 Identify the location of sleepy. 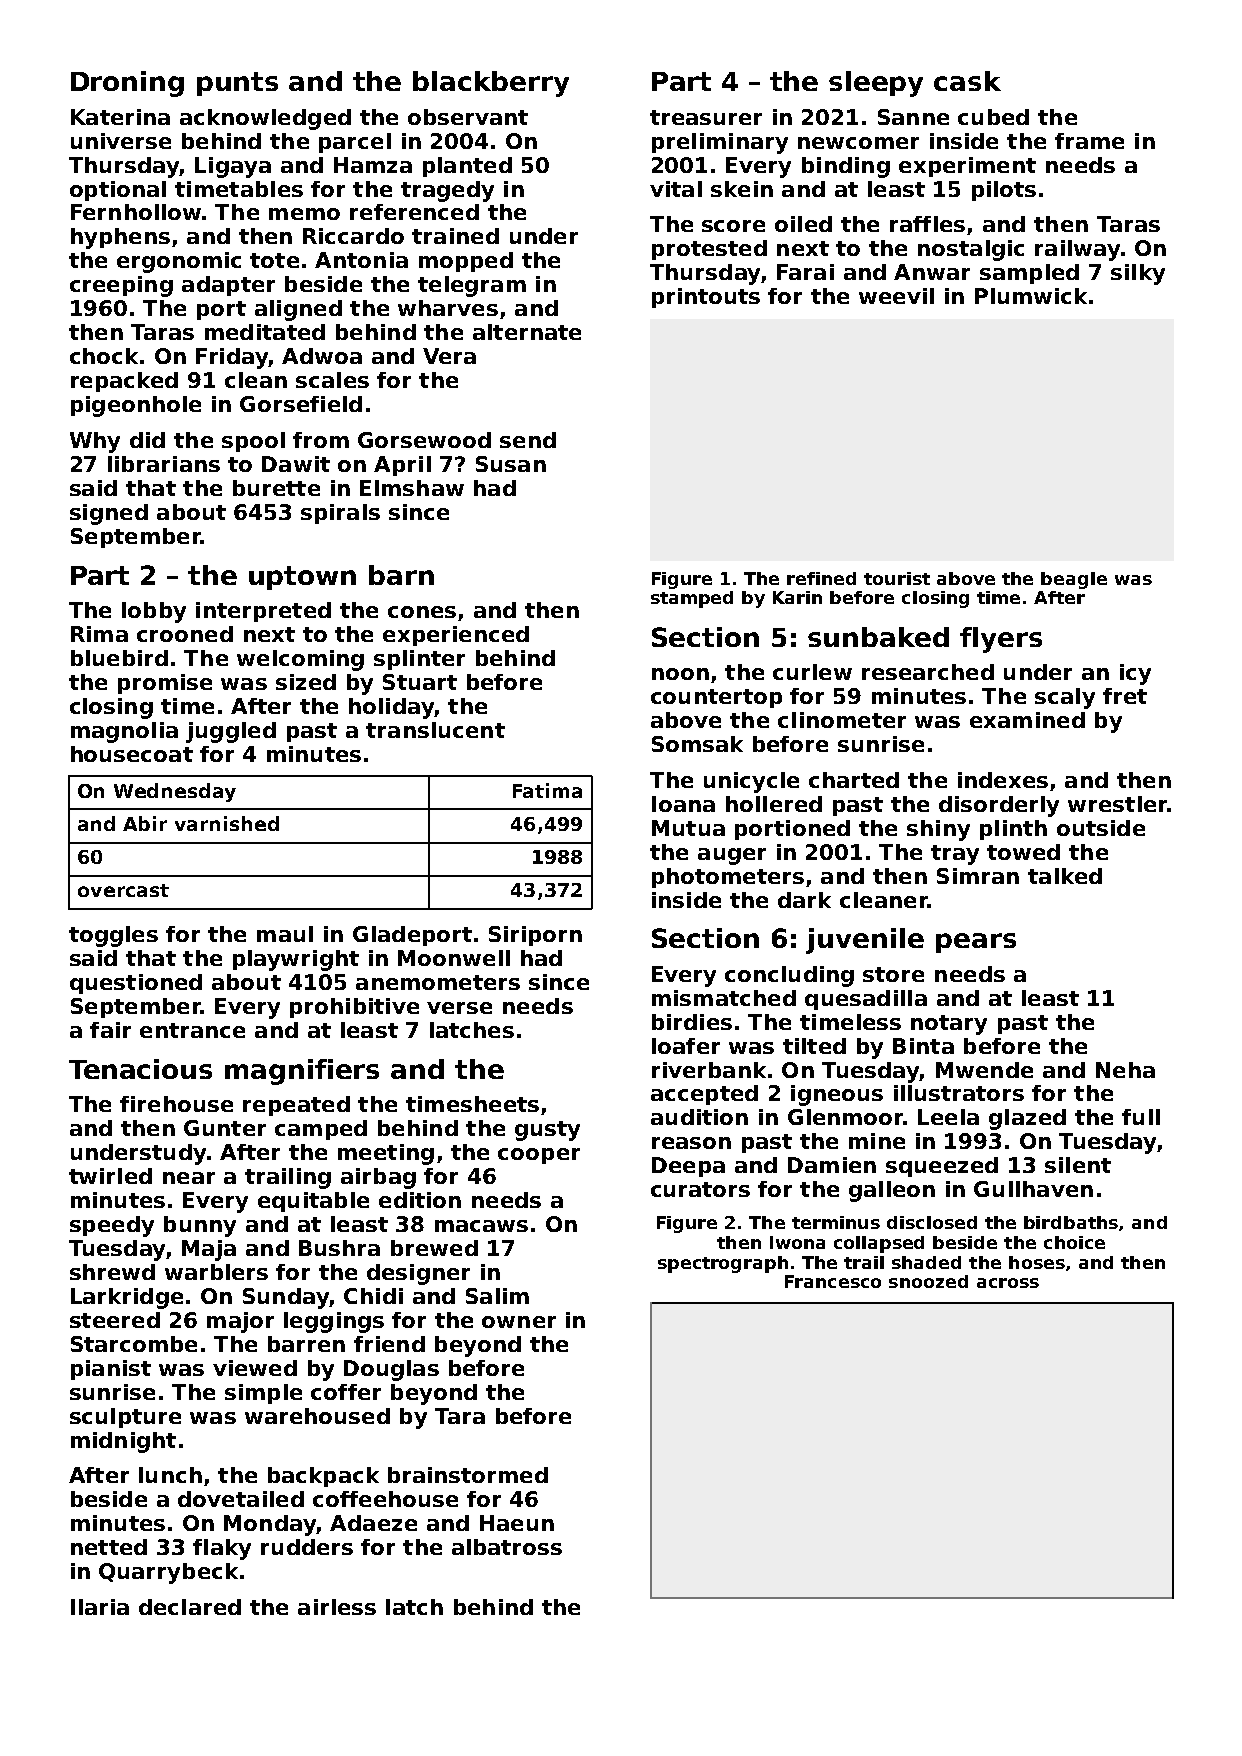
(876, 84).
